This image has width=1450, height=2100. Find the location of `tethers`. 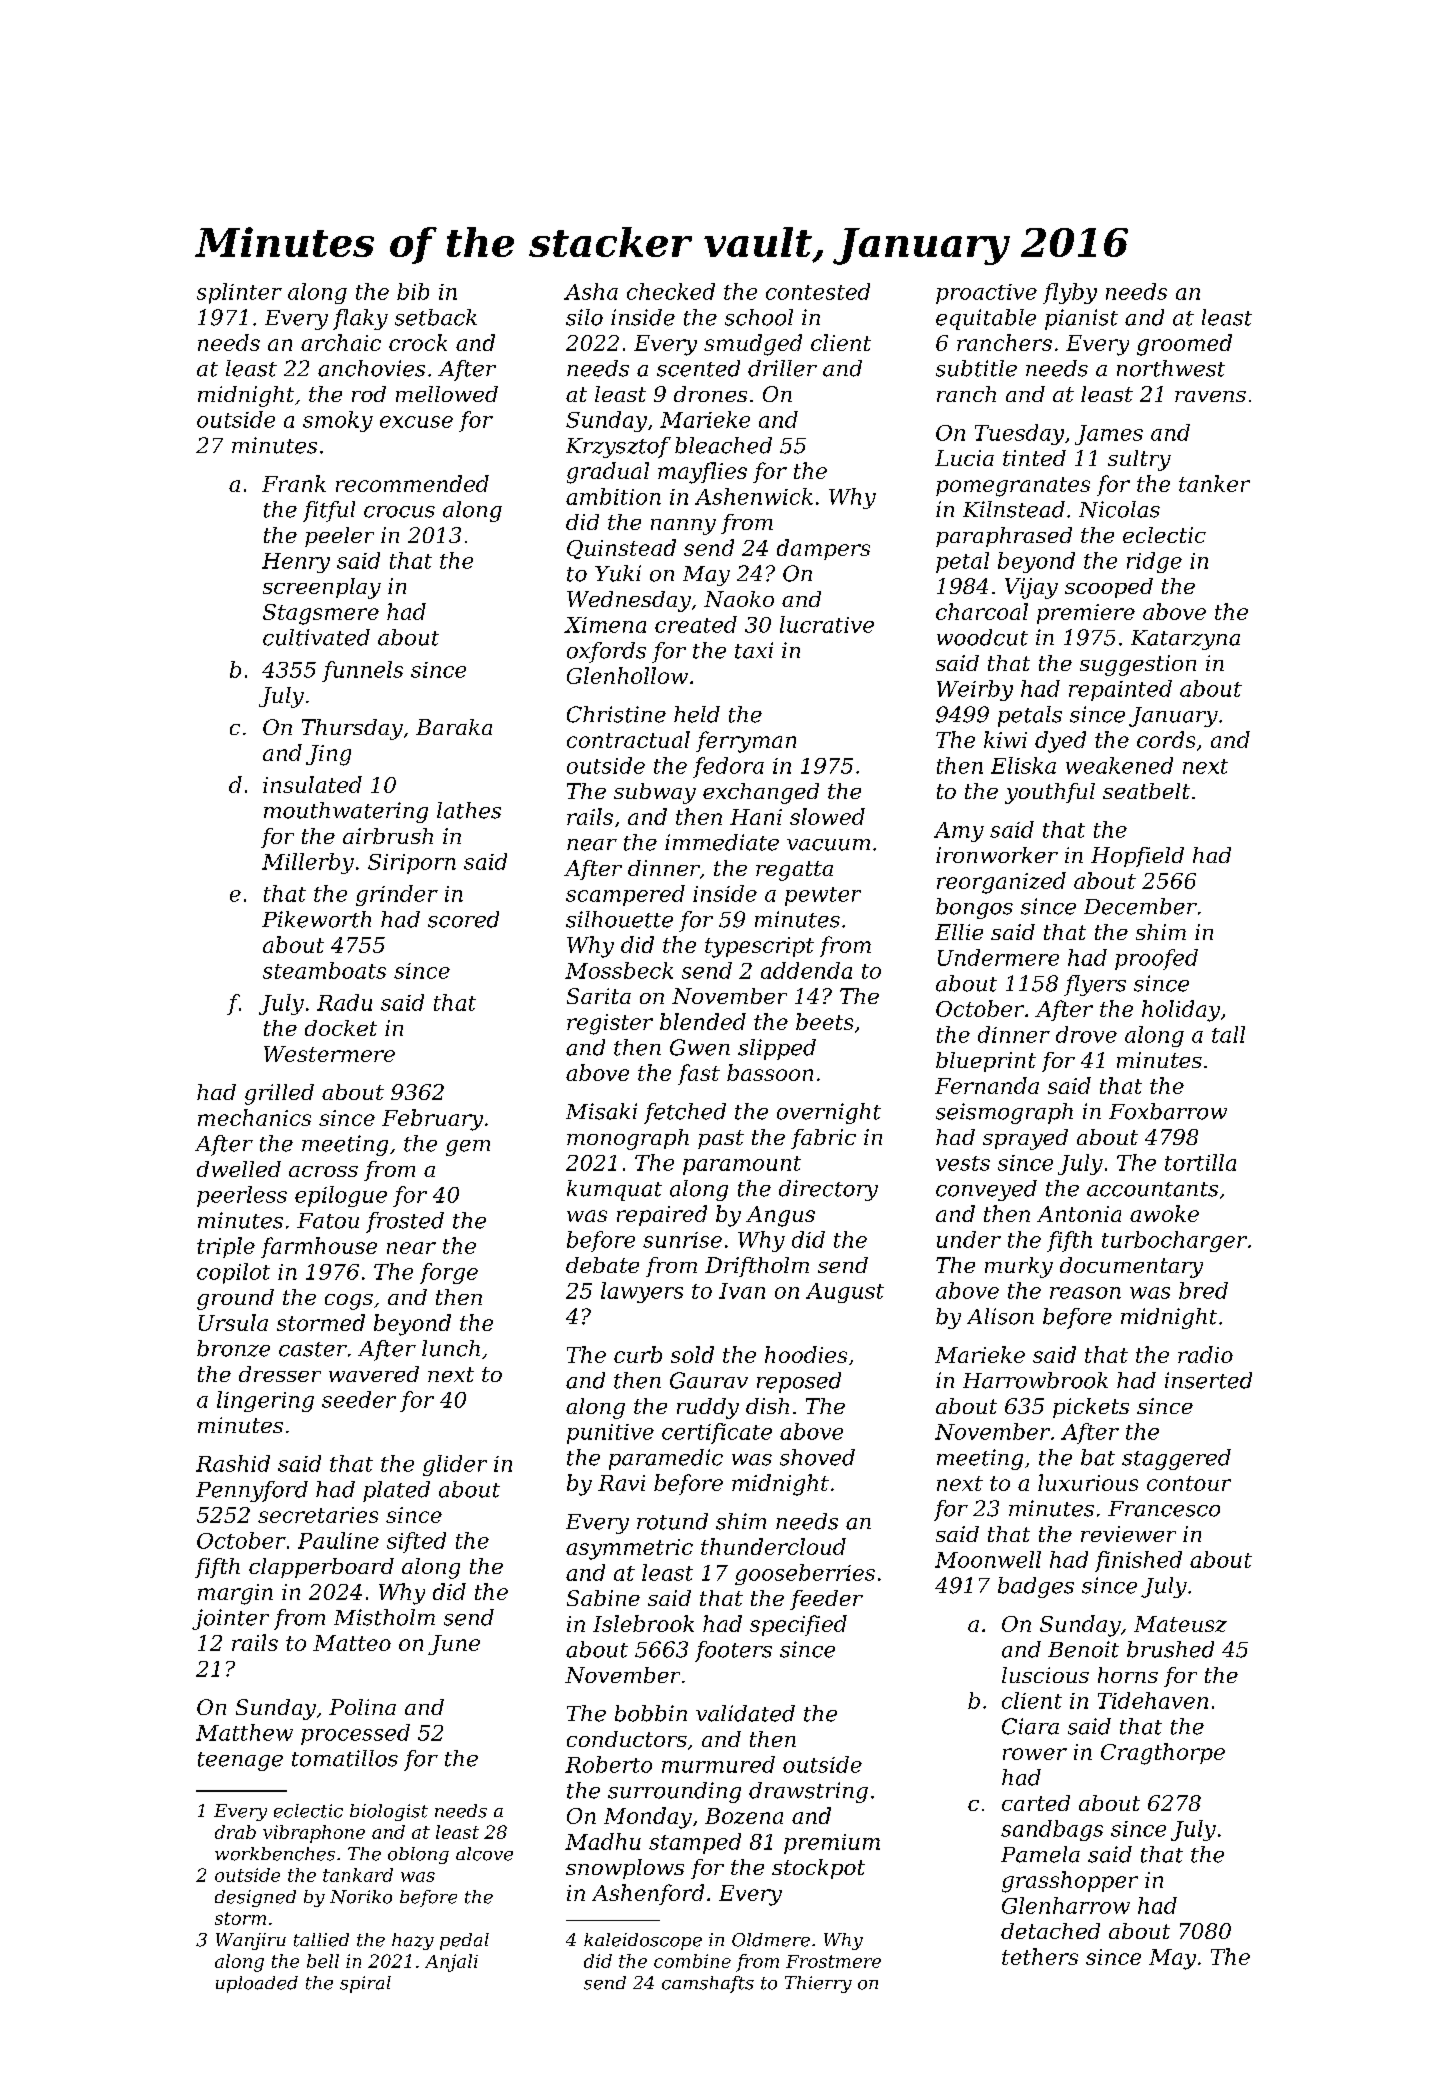

tethers is located at coordinates (1040, 1956).
